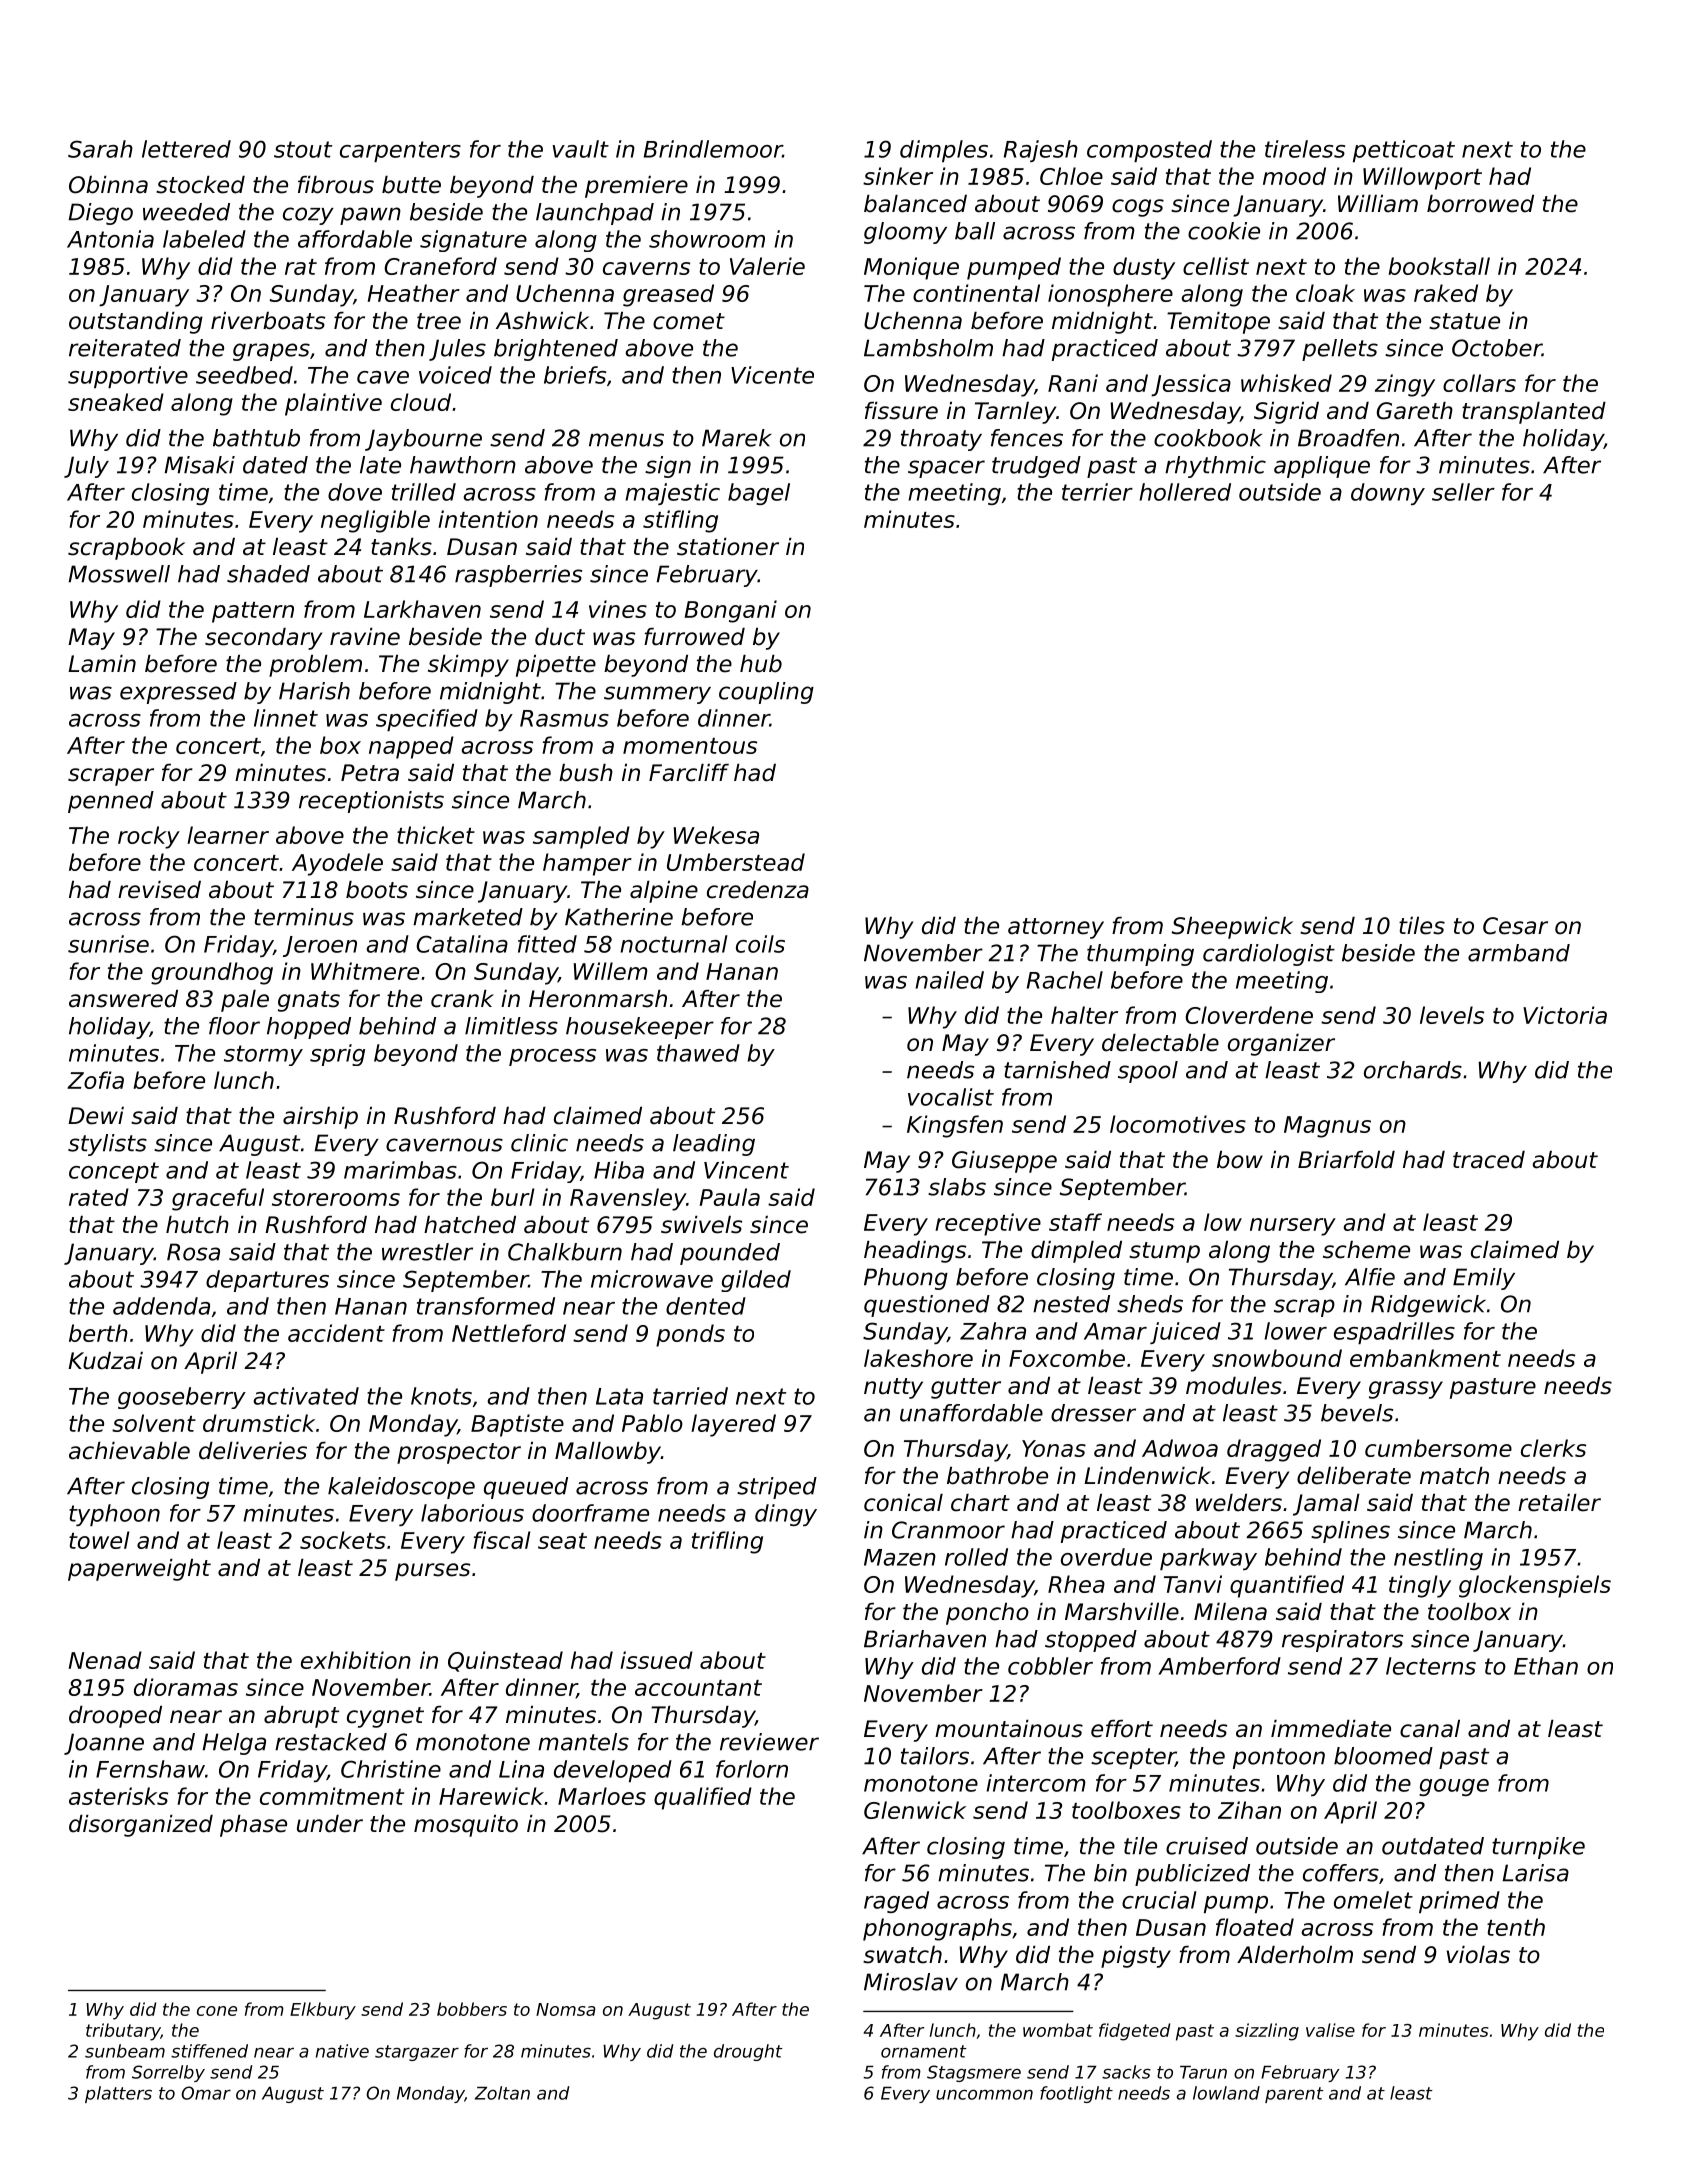 This document has height=2178, width=1683. I want to click on bookstall, so click(1439, 266).
